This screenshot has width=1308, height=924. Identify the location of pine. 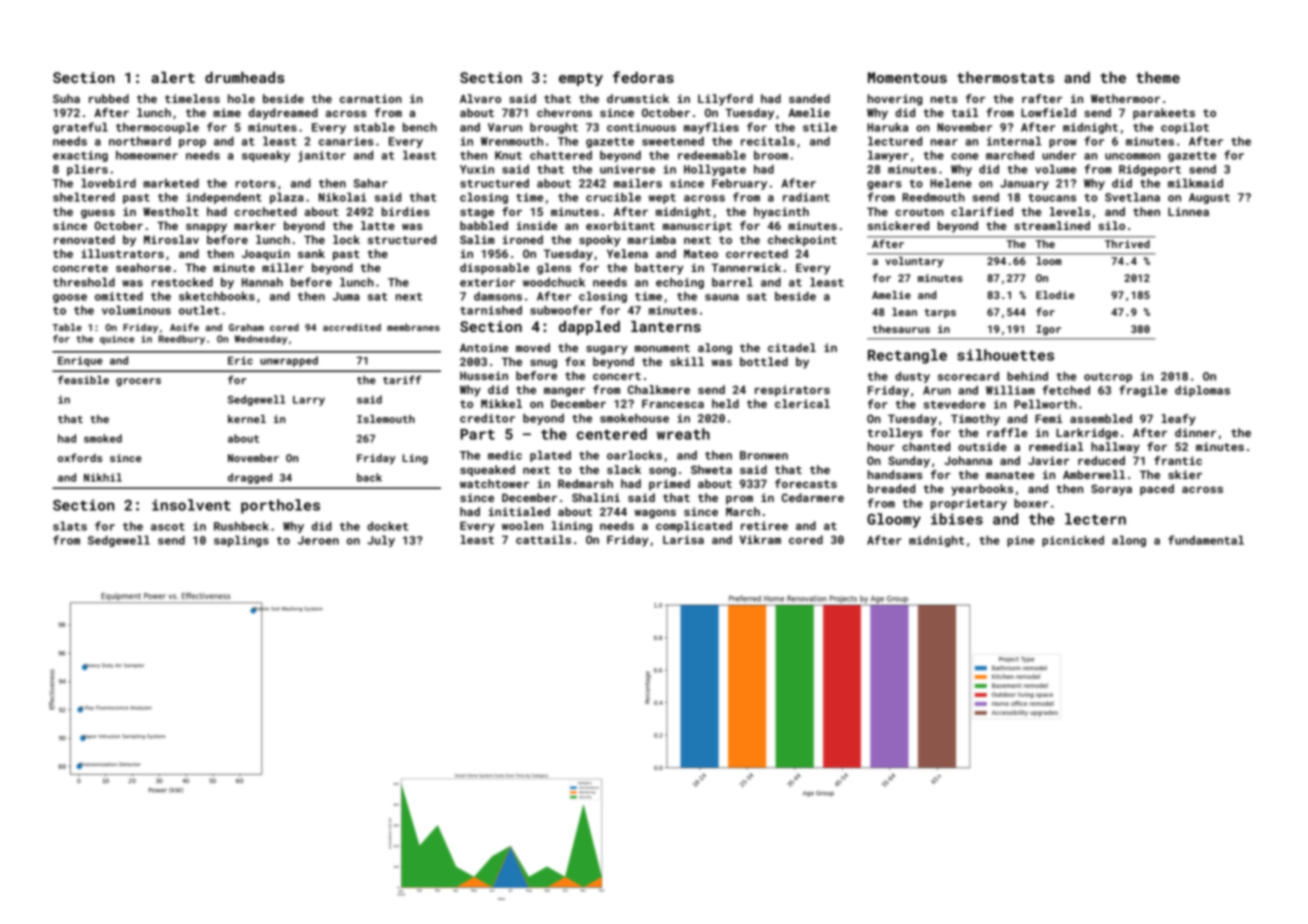
(1020, 541).
